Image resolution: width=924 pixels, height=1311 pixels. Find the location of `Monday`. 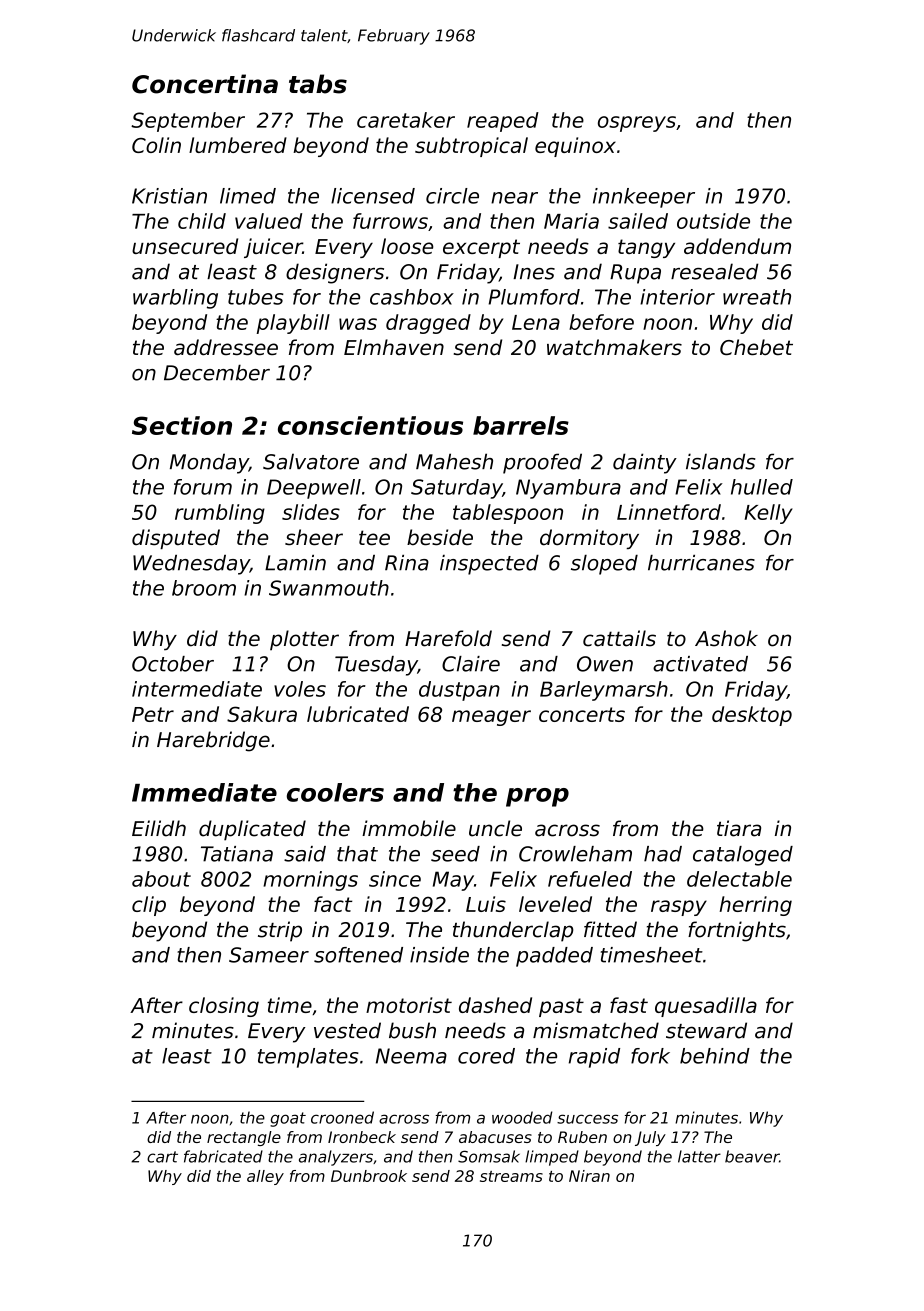

Monday is located at coordinates (209, 463).
